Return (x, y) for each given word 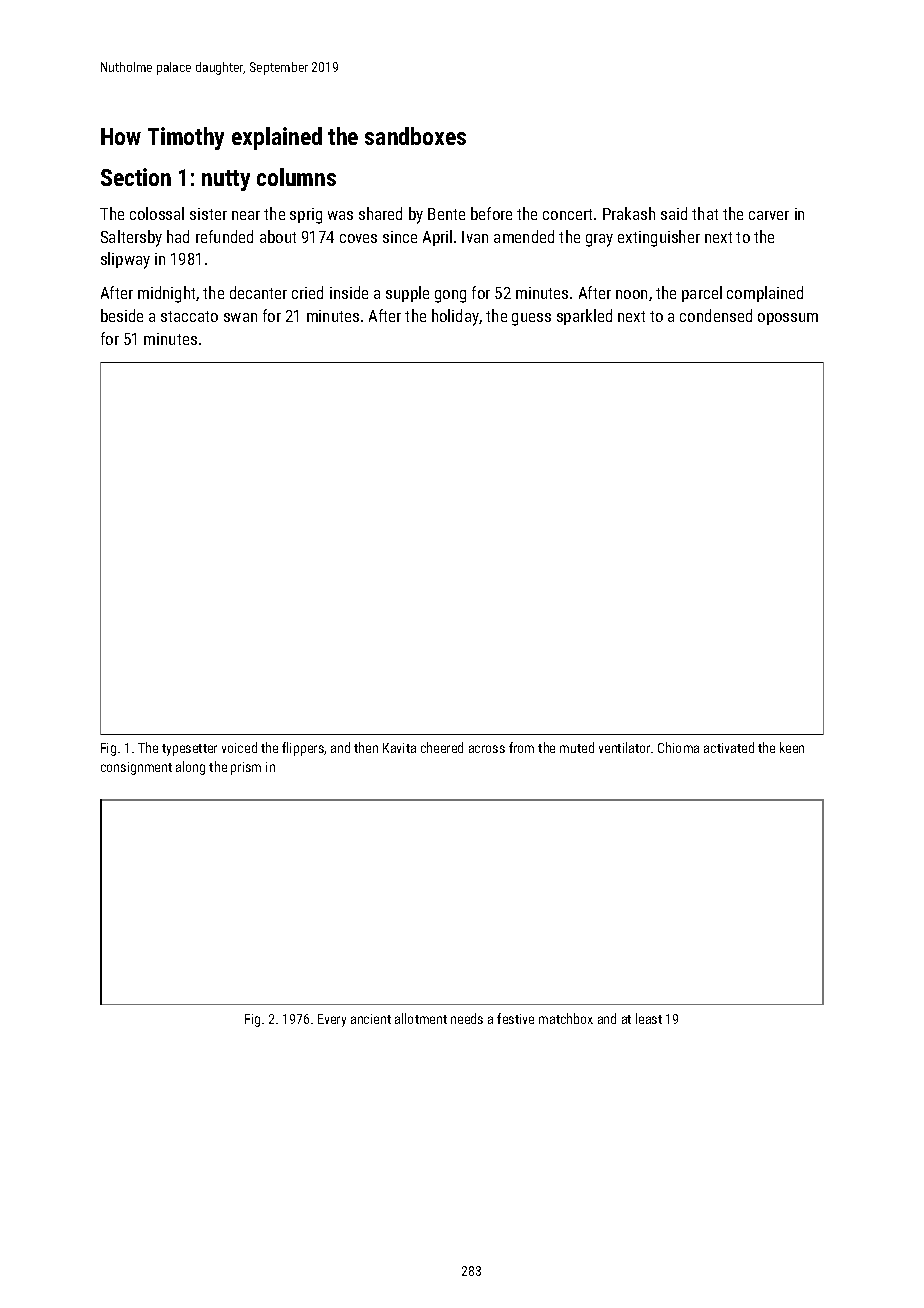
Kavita (399, 748)
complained (765, 294)
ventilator (624, 747)
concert (567, 214)
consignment (136, 768)
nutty (226, 180)
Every (332, 1020)
